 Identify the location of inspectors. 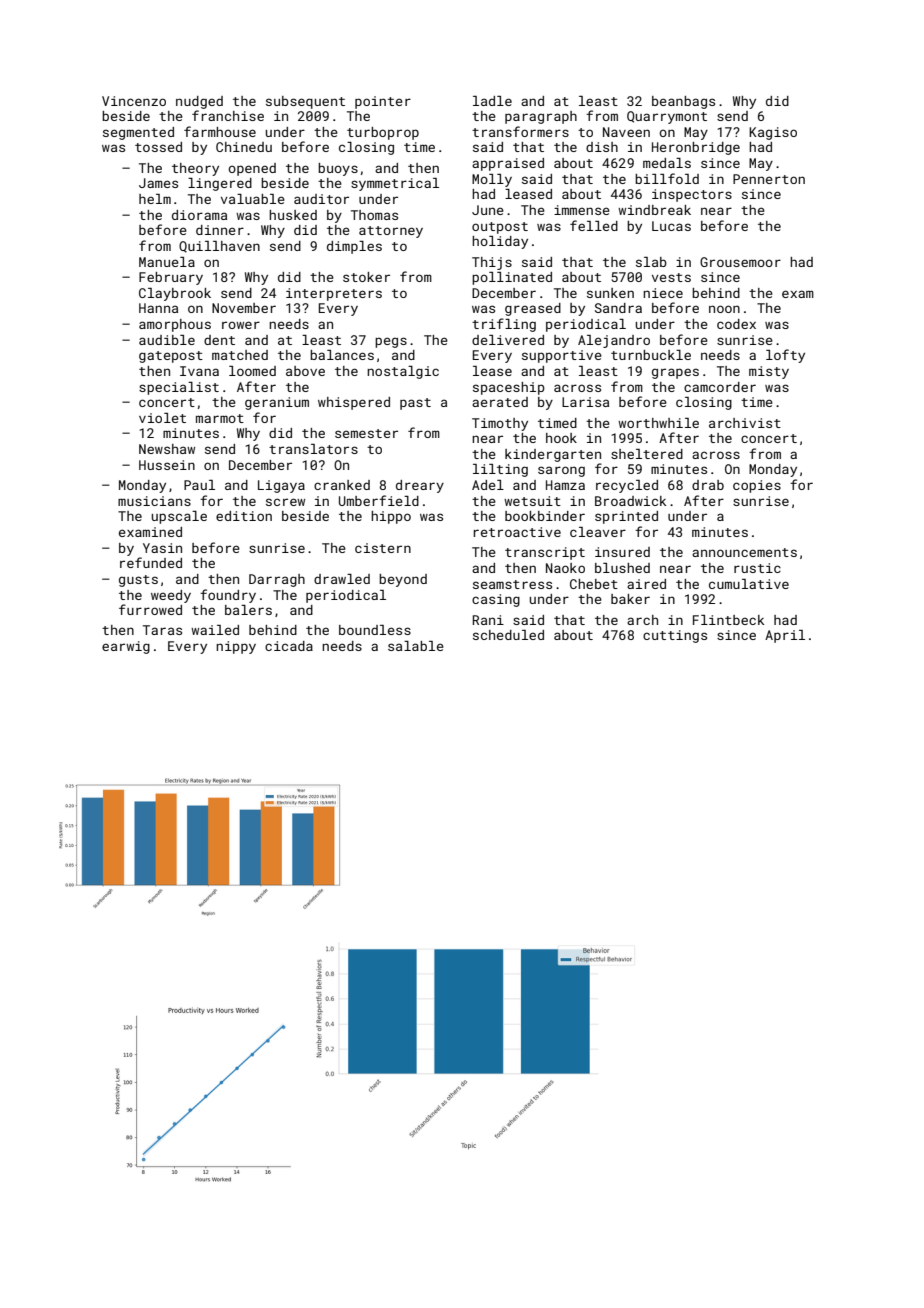
(692, 195).
